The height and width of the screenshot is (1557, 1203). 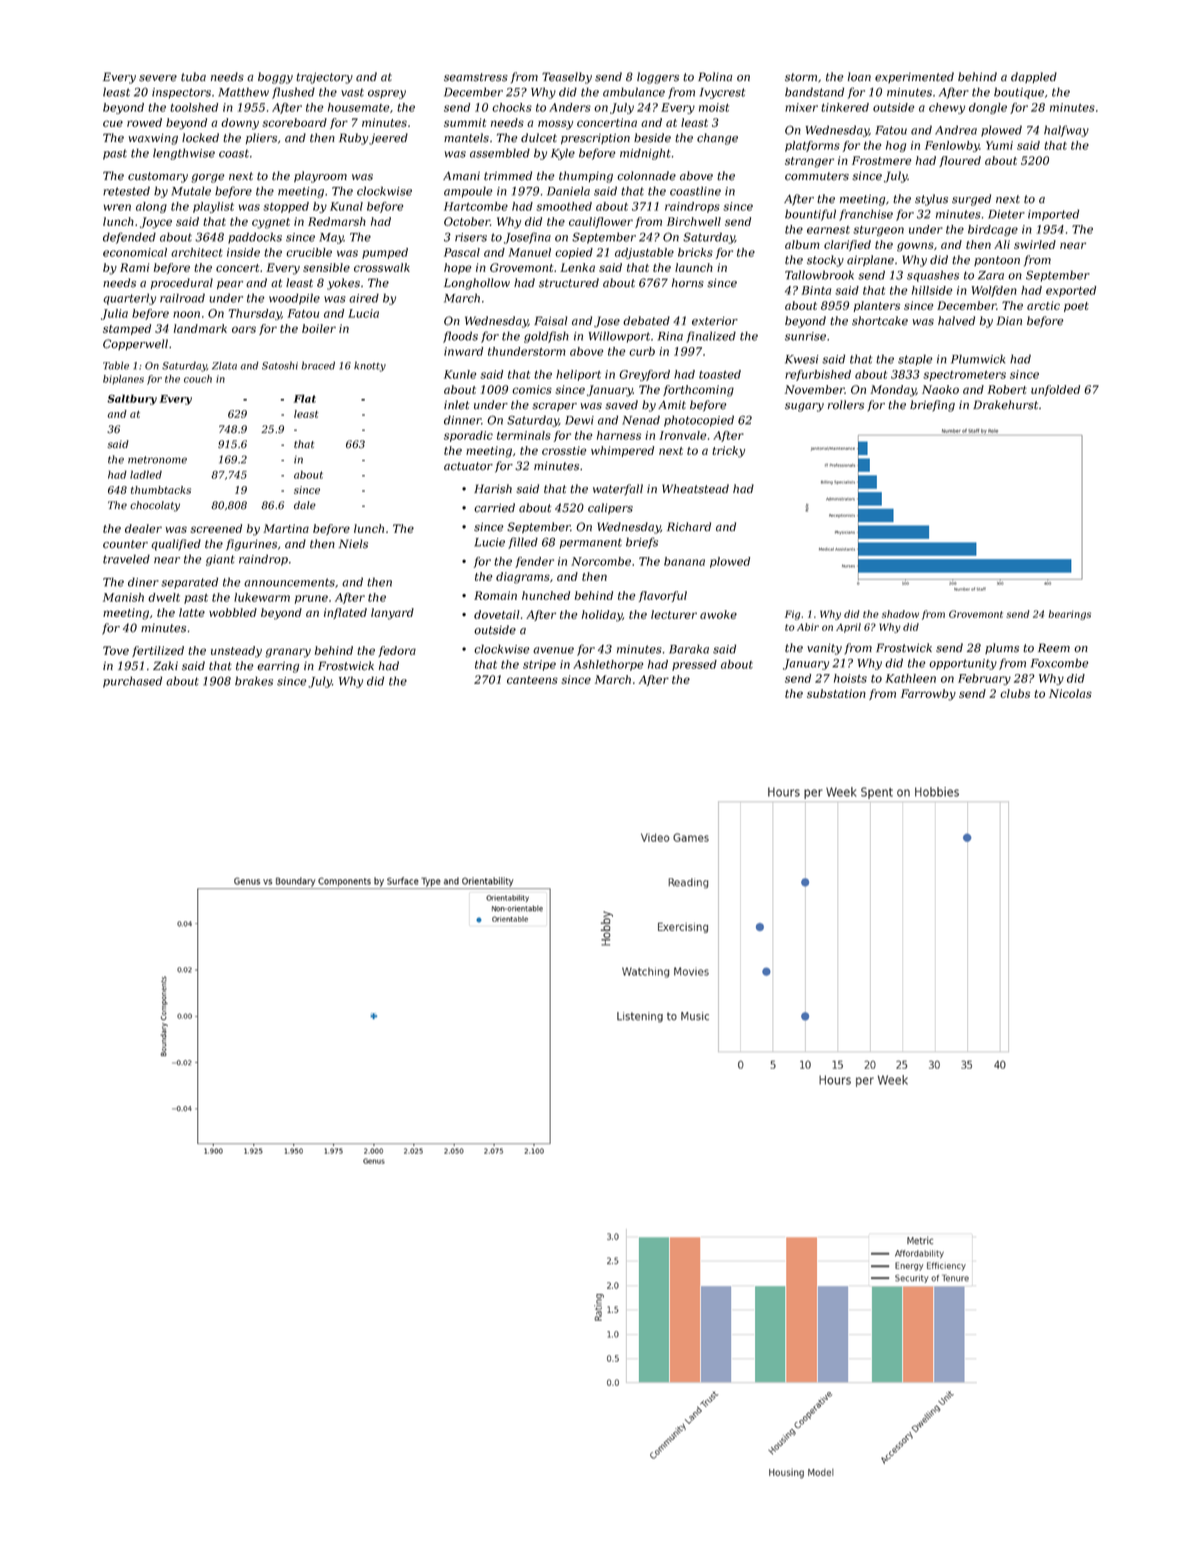 I want to click on waxwing, so click(x=153, y=139).
